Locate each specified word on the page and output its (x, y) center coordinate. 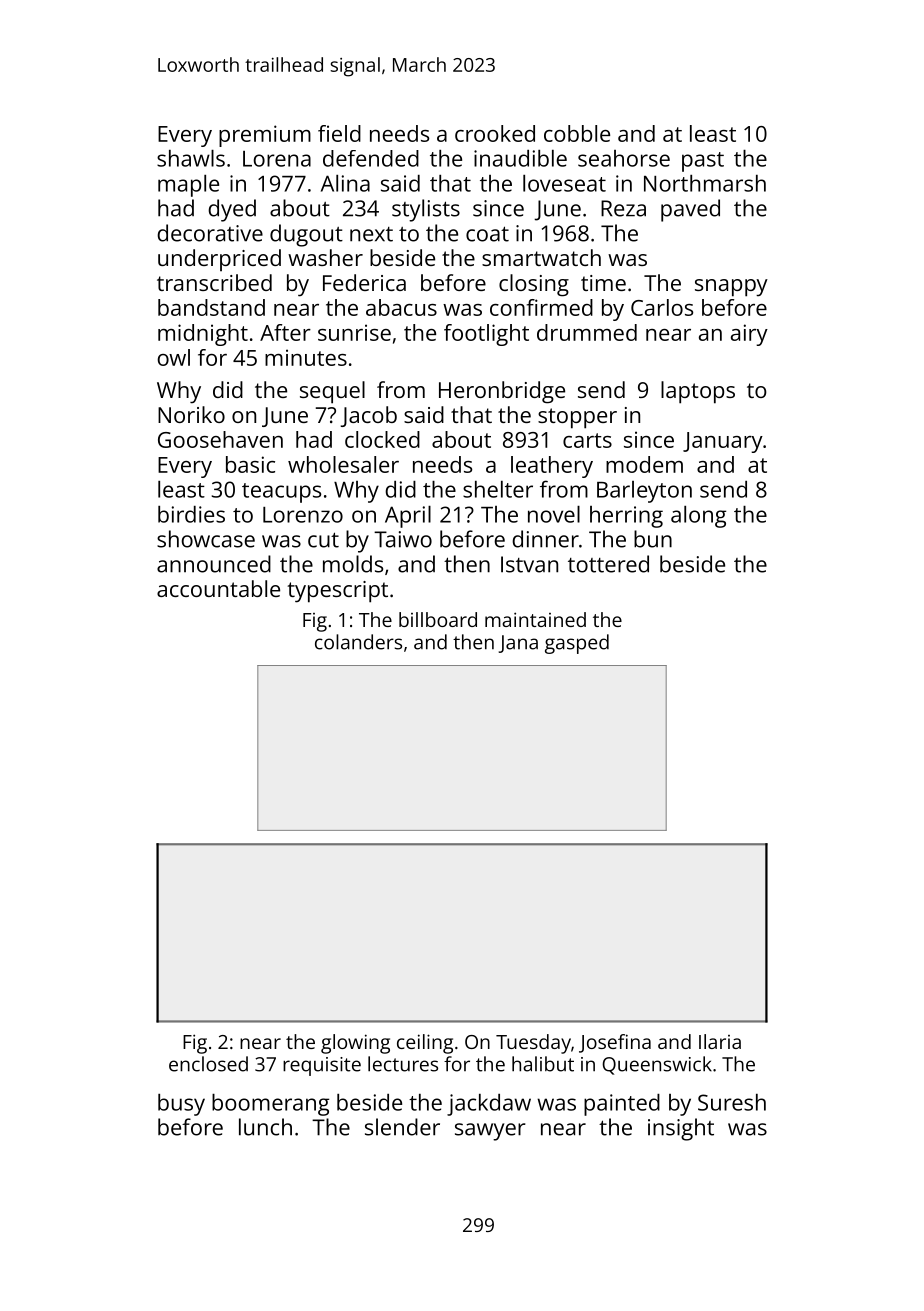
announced (214, 564)
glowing (355, 1044)
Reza (623, 208)
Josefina (615, 1043)
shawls (191, 158)
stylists (426, 210)
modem (644, 464)
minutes (306, 357)
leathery (552, 467)
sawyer (490, 1132)
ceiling (425, 1044)
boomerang (270, 1105)
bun (653, 539)
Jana (518, 644)
